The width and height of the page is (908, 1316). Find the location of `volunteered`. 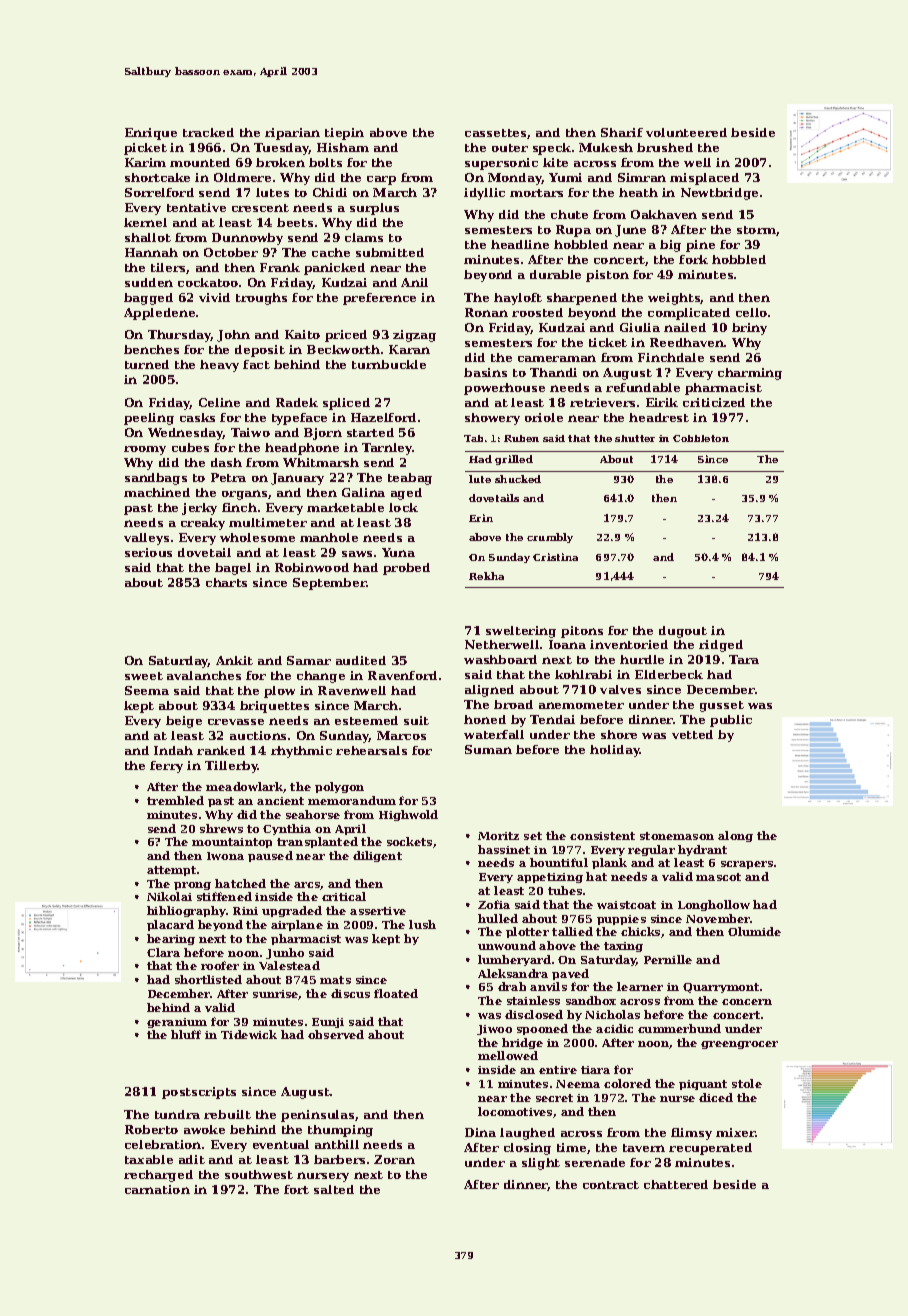

volunteered is located at coordinates (686, 132).
